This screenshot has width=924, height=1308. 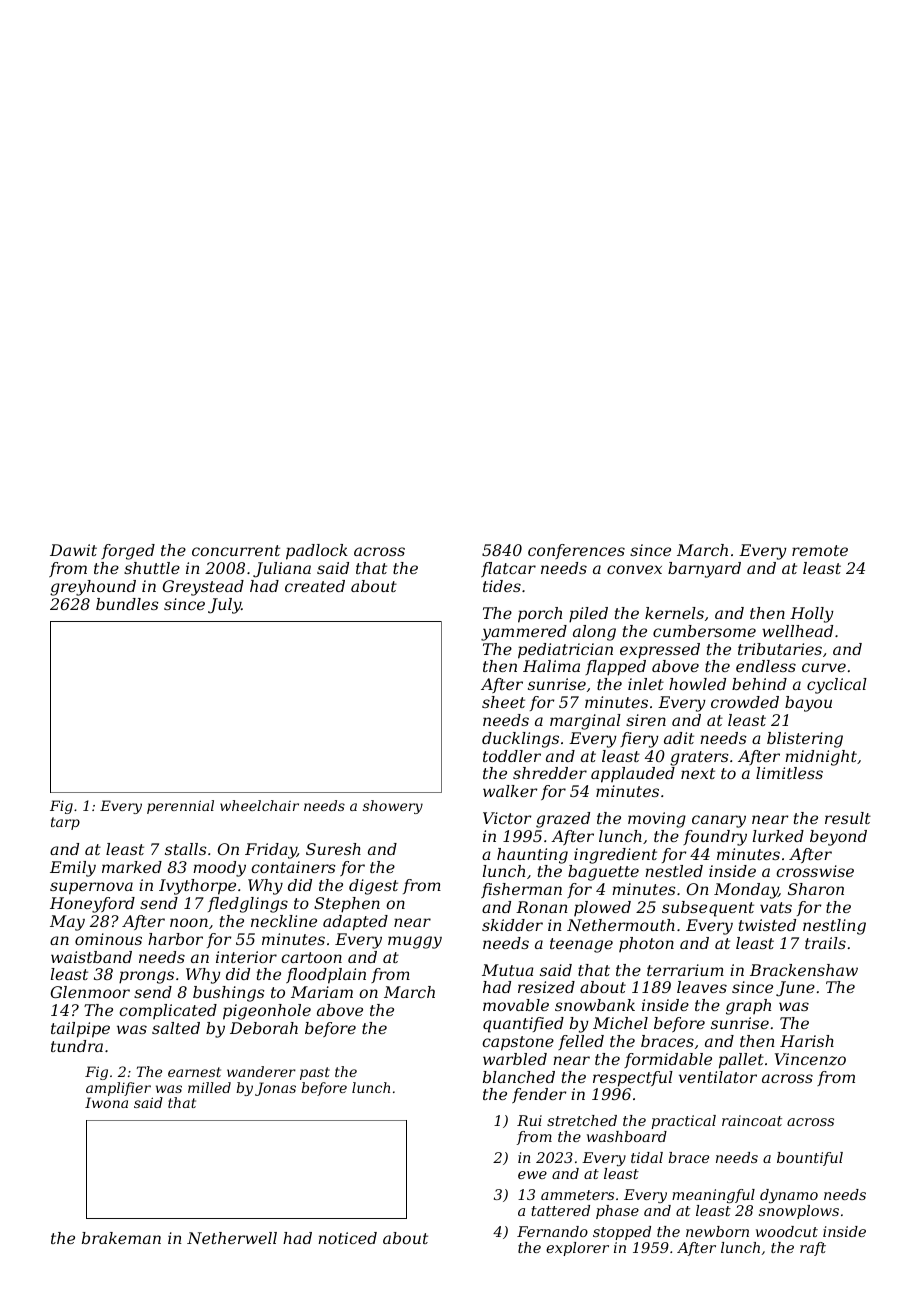 I want to click on Netherwell, so click(x=232, y=1238).
